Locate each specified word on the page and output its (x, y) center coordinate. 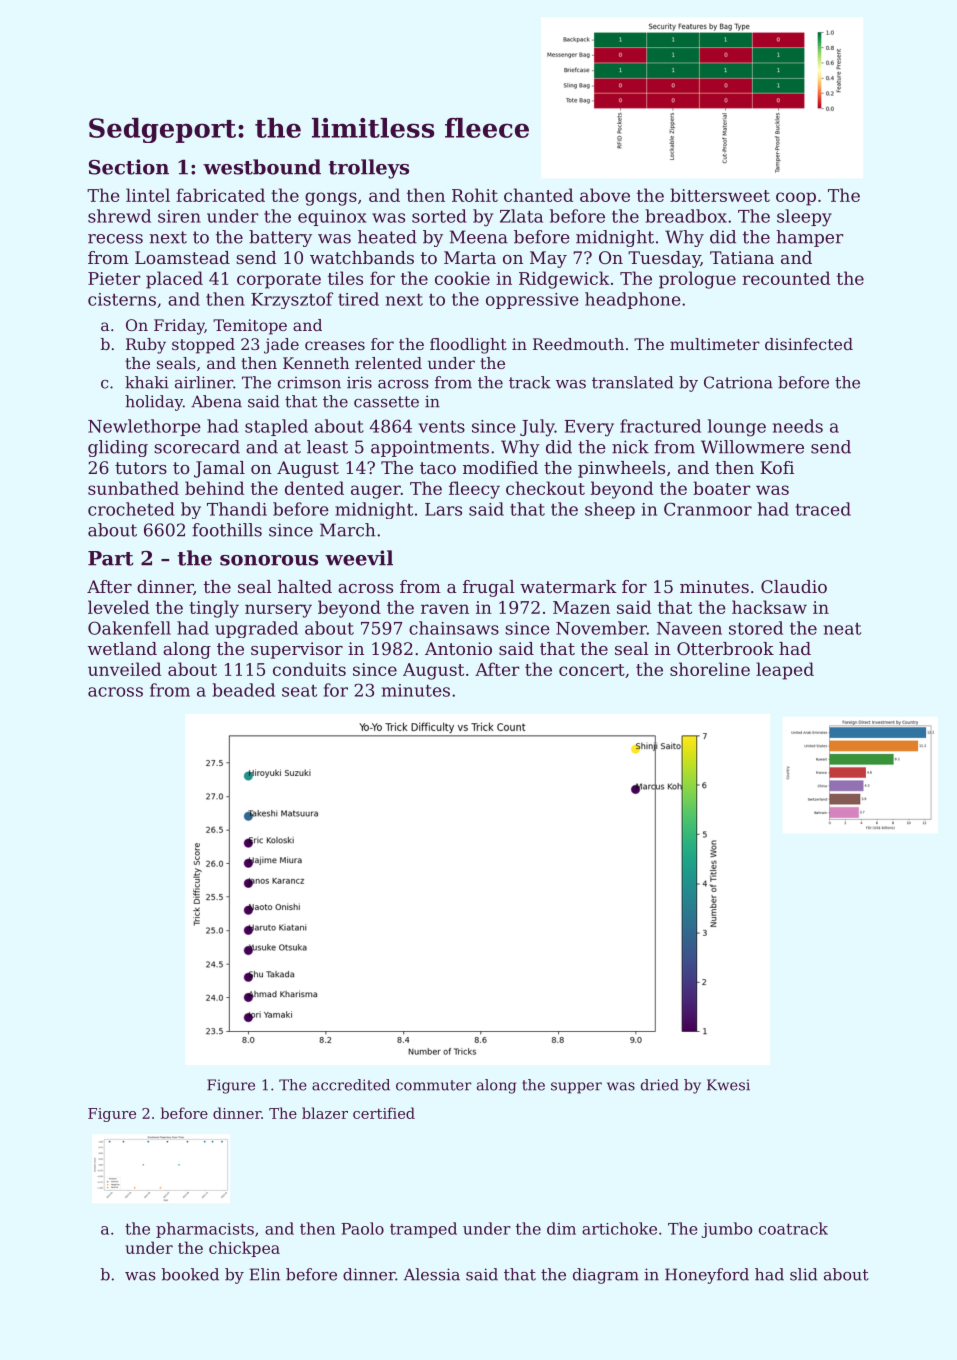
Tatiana (742, 257)
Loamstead (182, 257)
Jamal (219, 469)
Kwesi (728, 1085)
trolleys (369, 169)
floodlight (468, 346)
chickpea (244, 1249)
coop (796, 199)
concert (592, 670)
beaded (243, 690)
